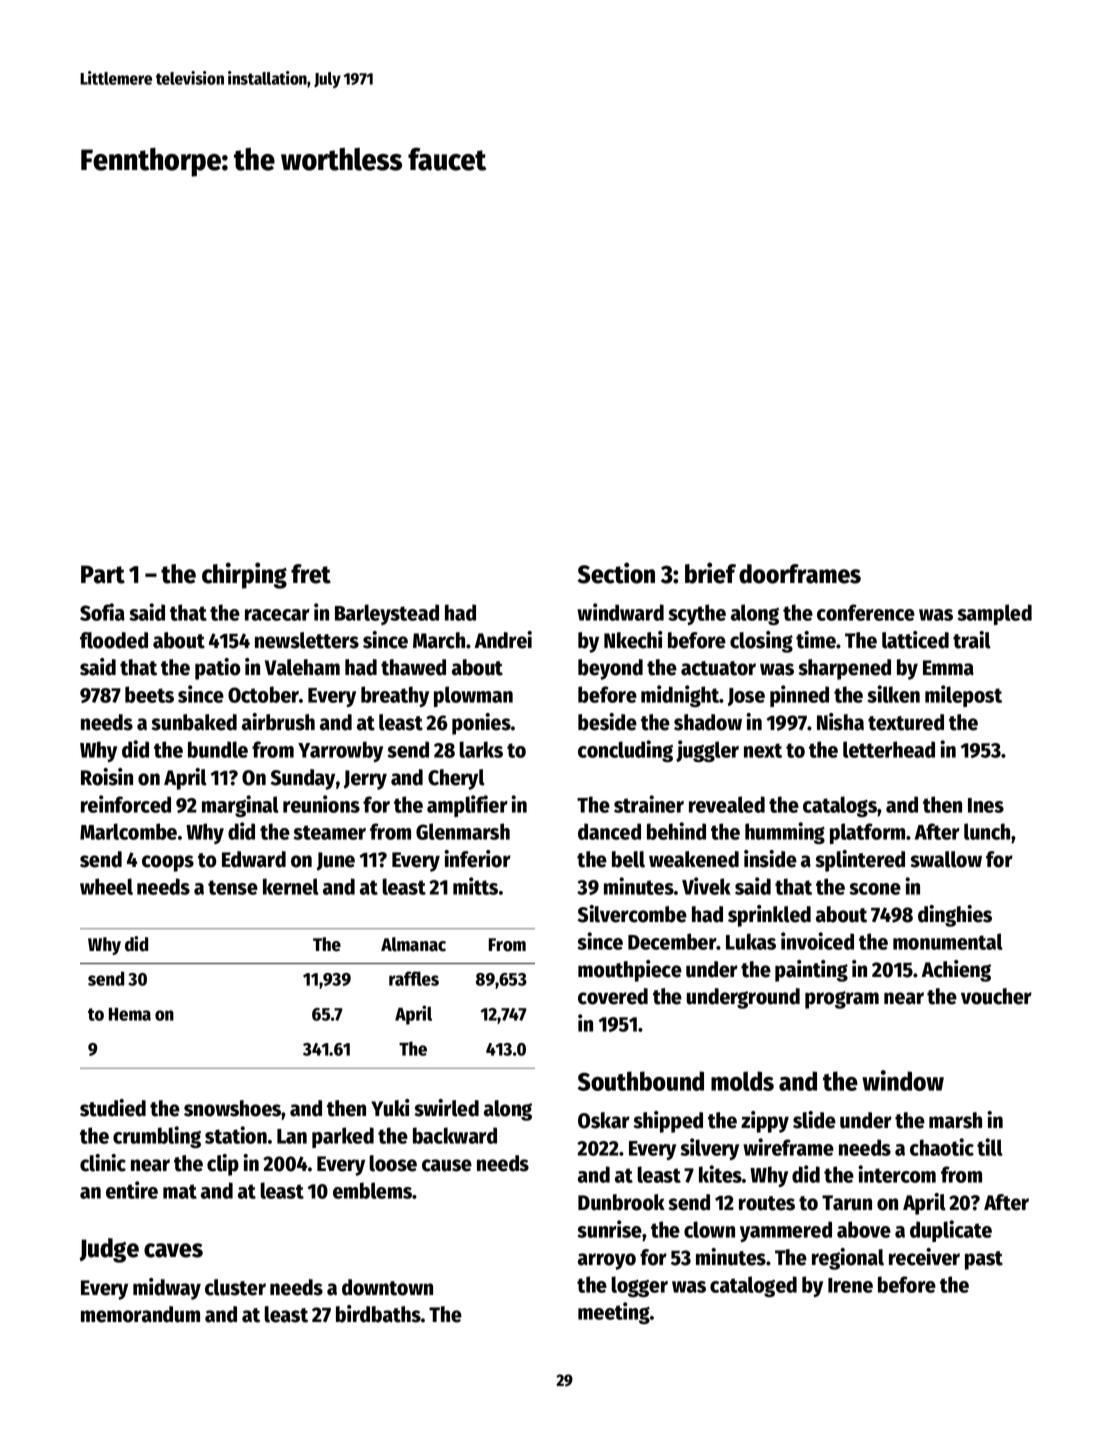 The image size is (1113, 1441). I want to click on raffles, so click(414, 978).
